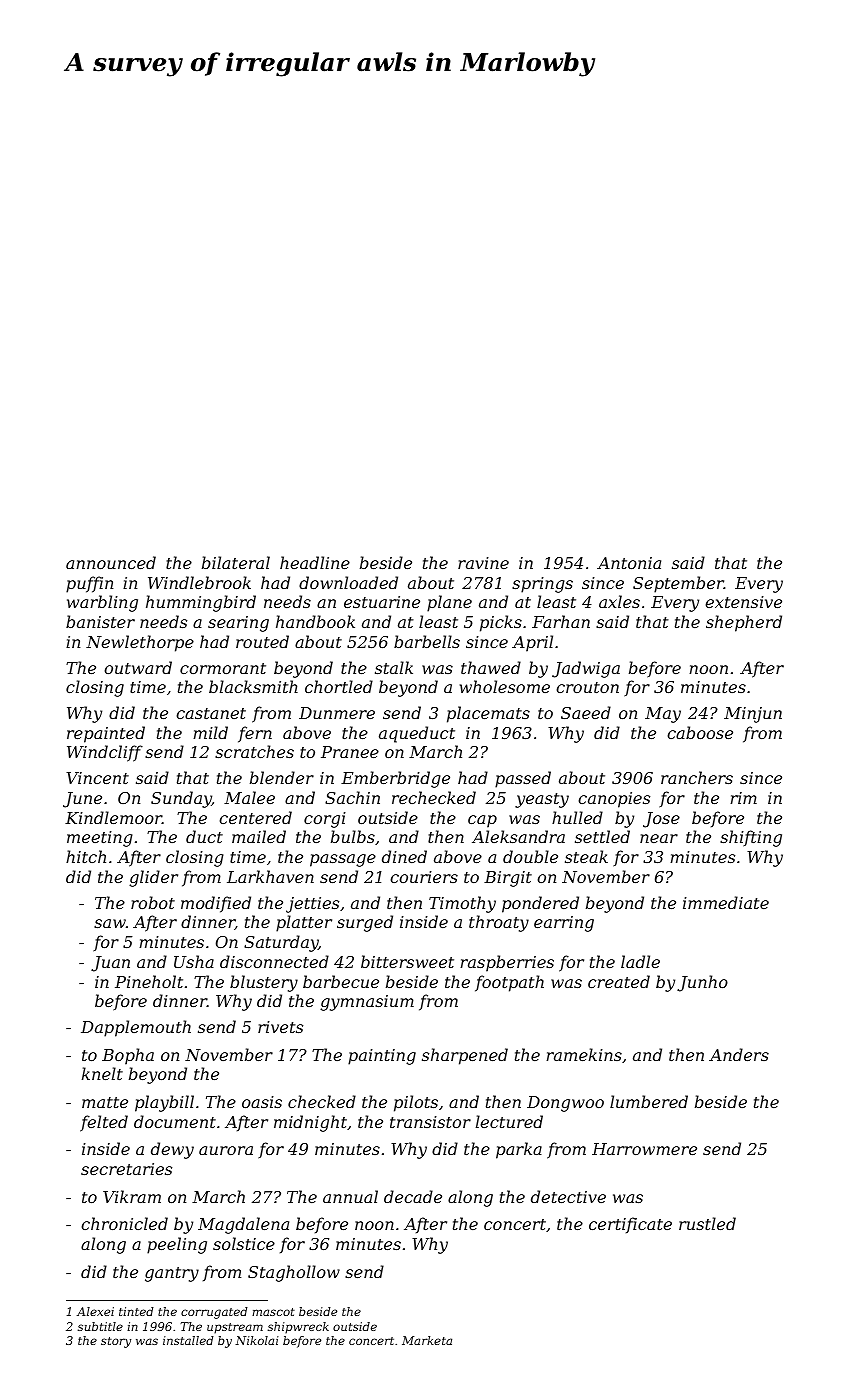 The width and height of the screenshot is (849, 1400). Describe the element at coordinates (315, 562) in the screenshot. I see `headline` at that location.
